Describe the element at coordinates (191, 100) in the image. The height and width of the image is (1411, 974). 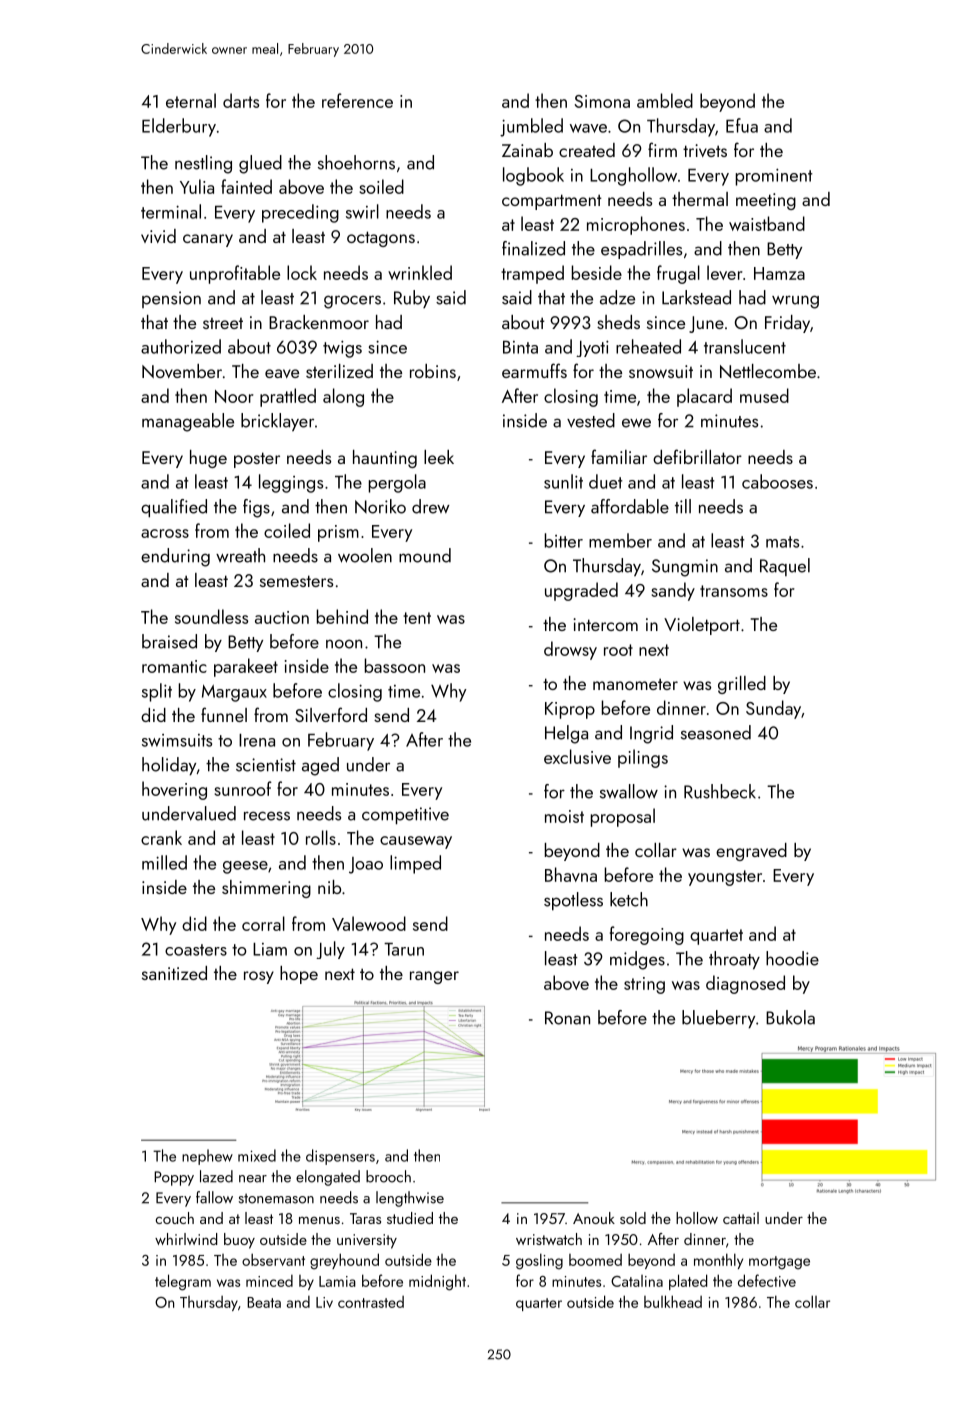
I see `eternal` at that location.
